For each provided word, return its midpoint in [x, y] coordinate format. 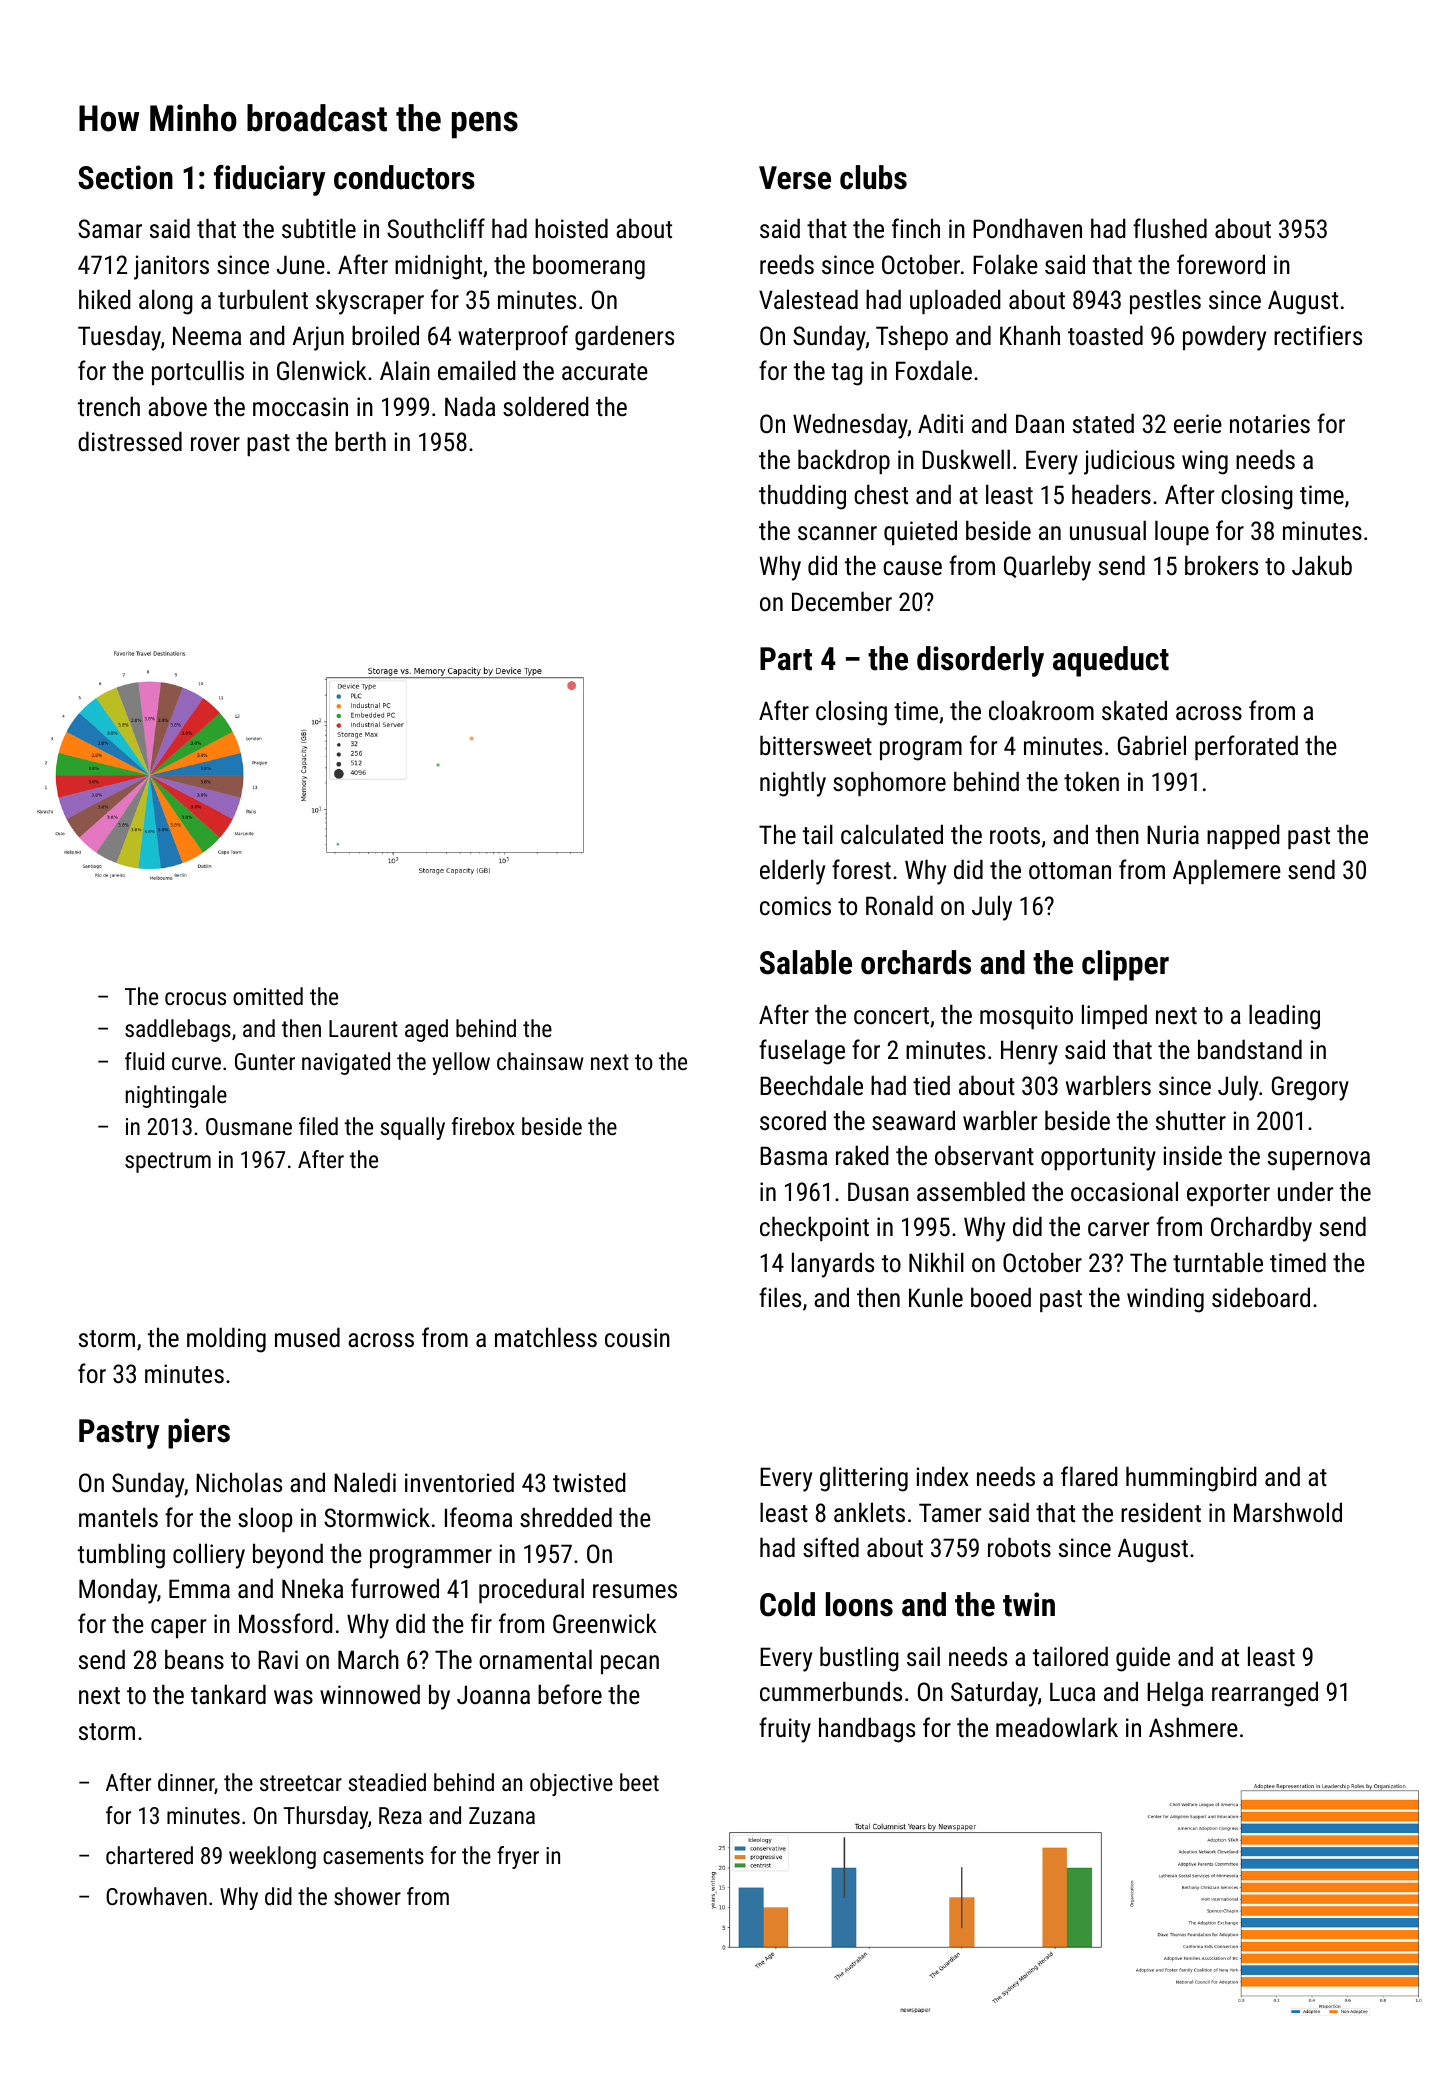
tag [847, 374]
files [780, 1297]
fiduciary [269, 180]
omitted [268, 996]
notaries [1270, 423]
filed [318, 1126]
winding [1165, 1300]
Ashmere [1193, 1727]
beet [639, 1782]
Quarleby [1047, 568]
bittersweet [816, 745]
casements [373, 1856]
